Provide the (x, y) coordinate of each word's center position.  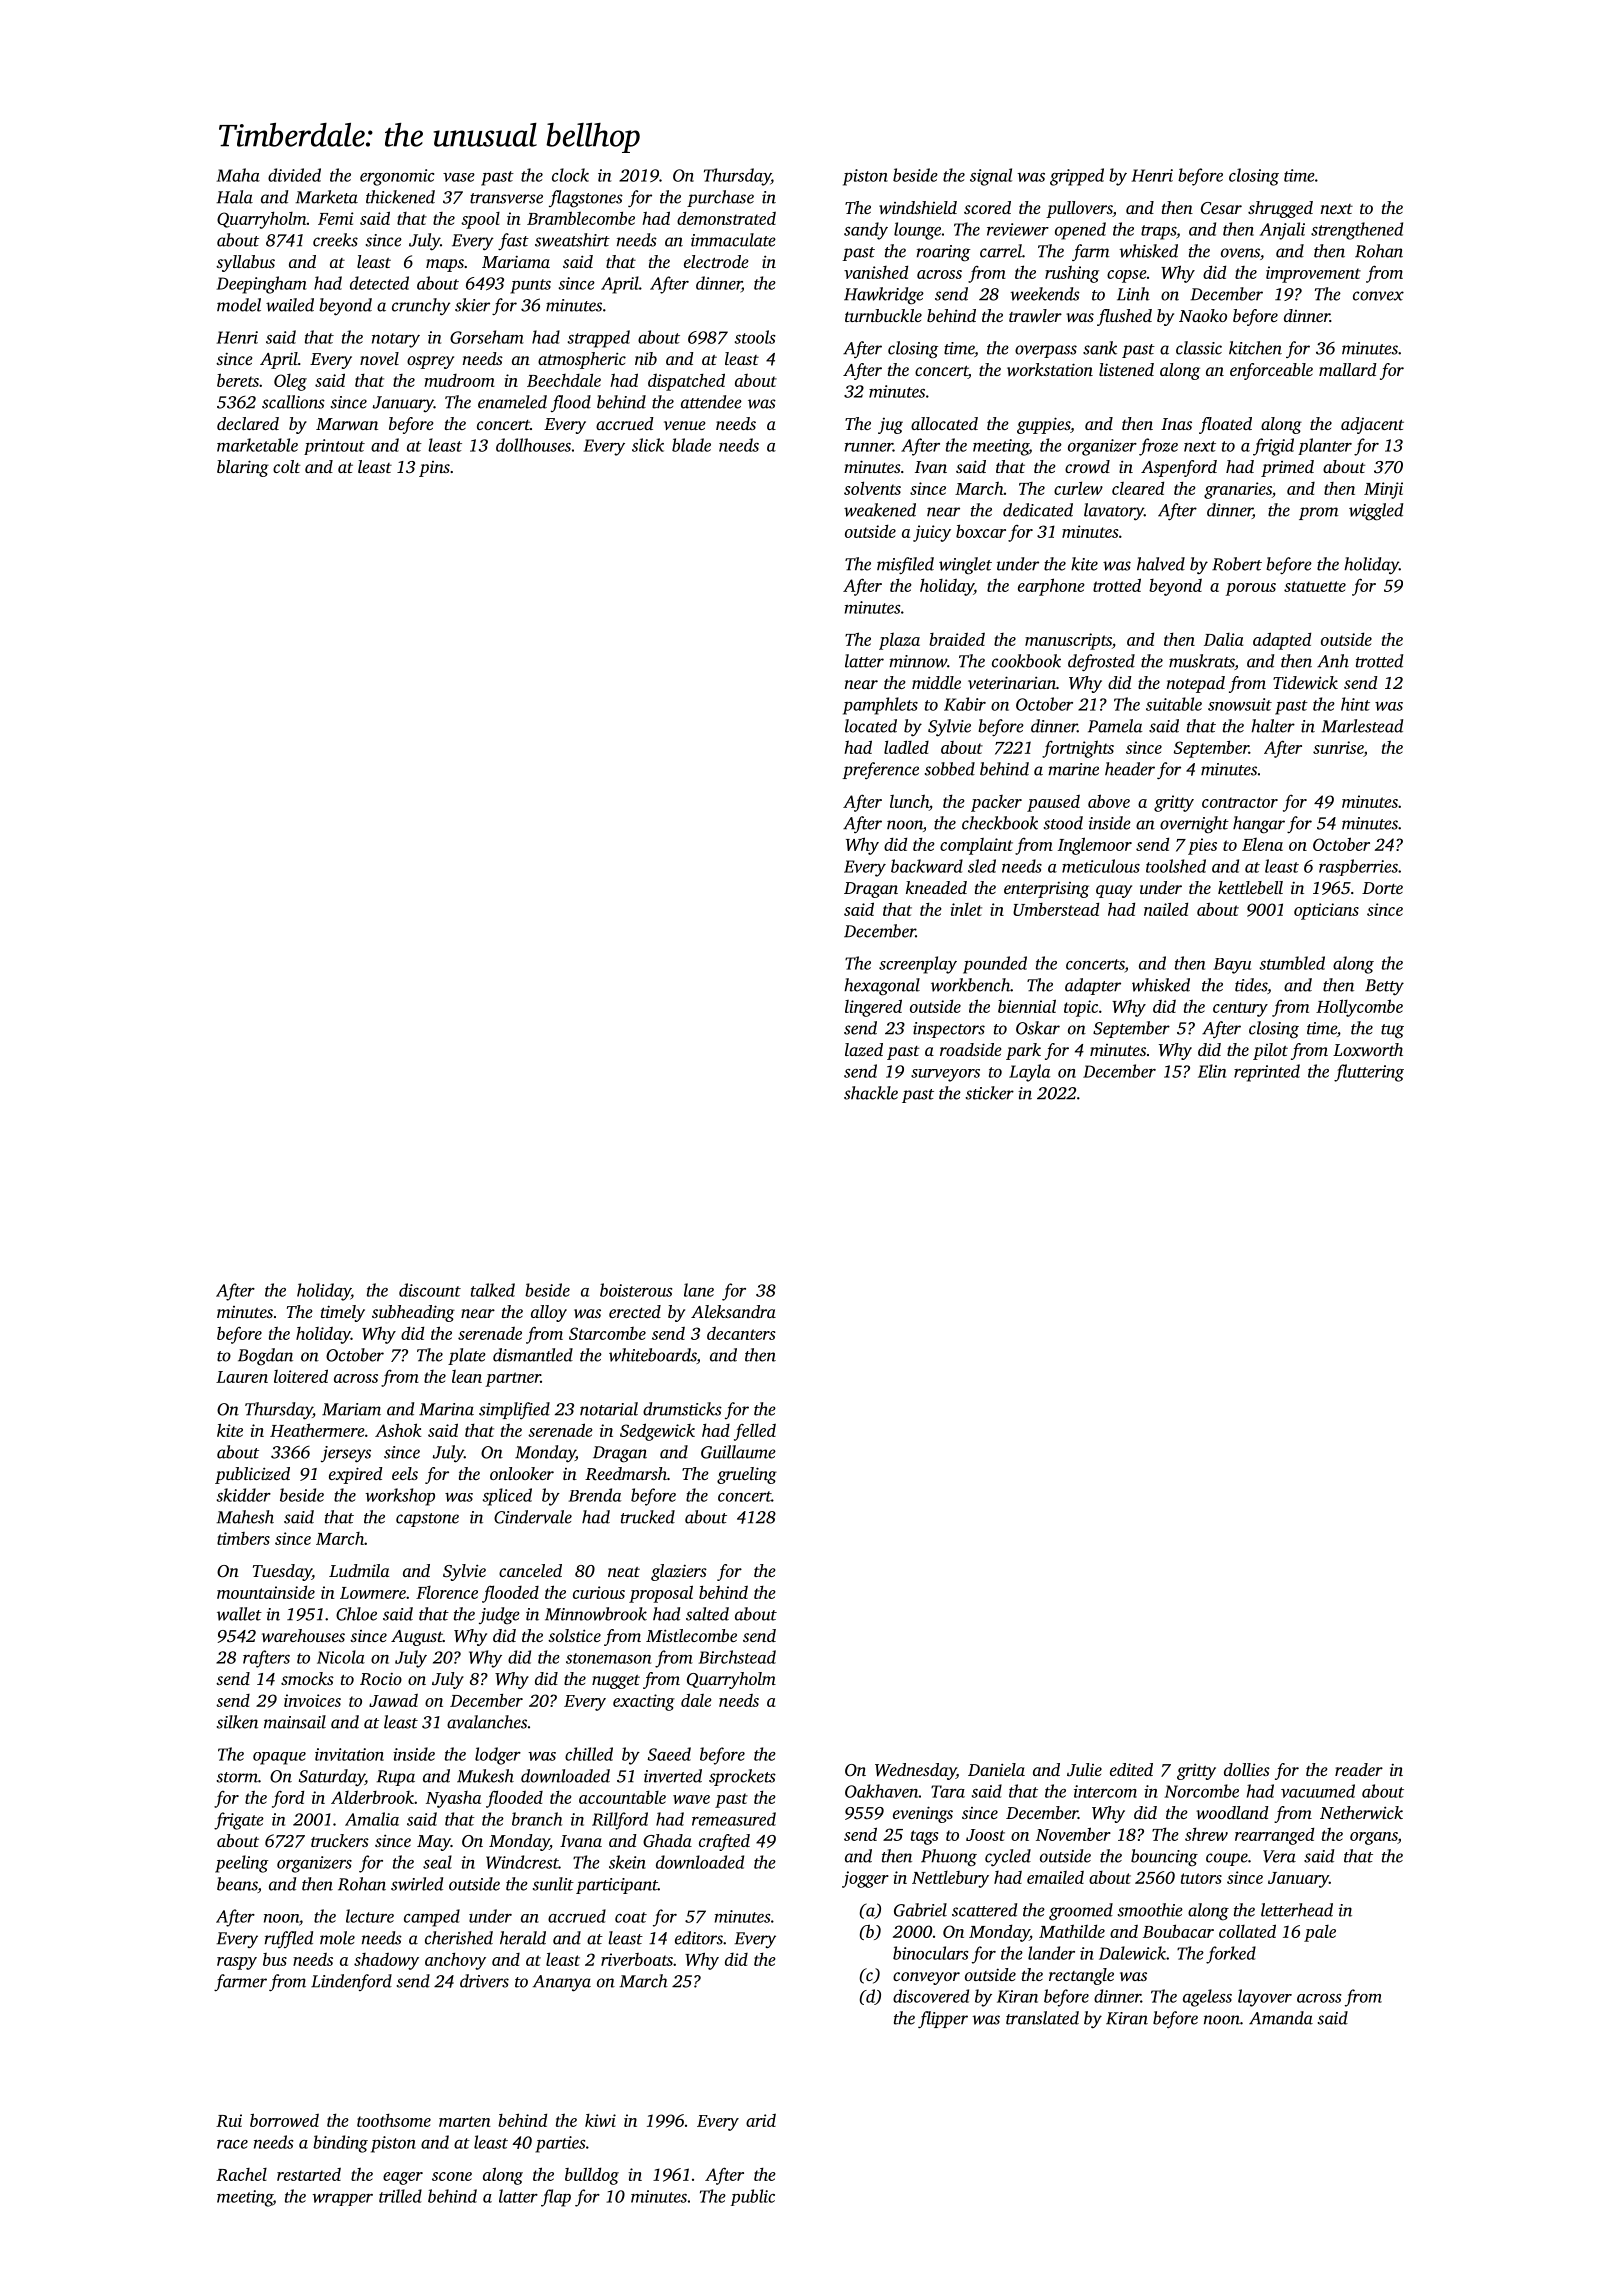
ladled (906, 747)
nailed (1166, 909)
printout (334, 447)
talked (493, 1290)
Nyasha (453, 1799)
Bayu (1232, 966)
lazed (864, 1049)
